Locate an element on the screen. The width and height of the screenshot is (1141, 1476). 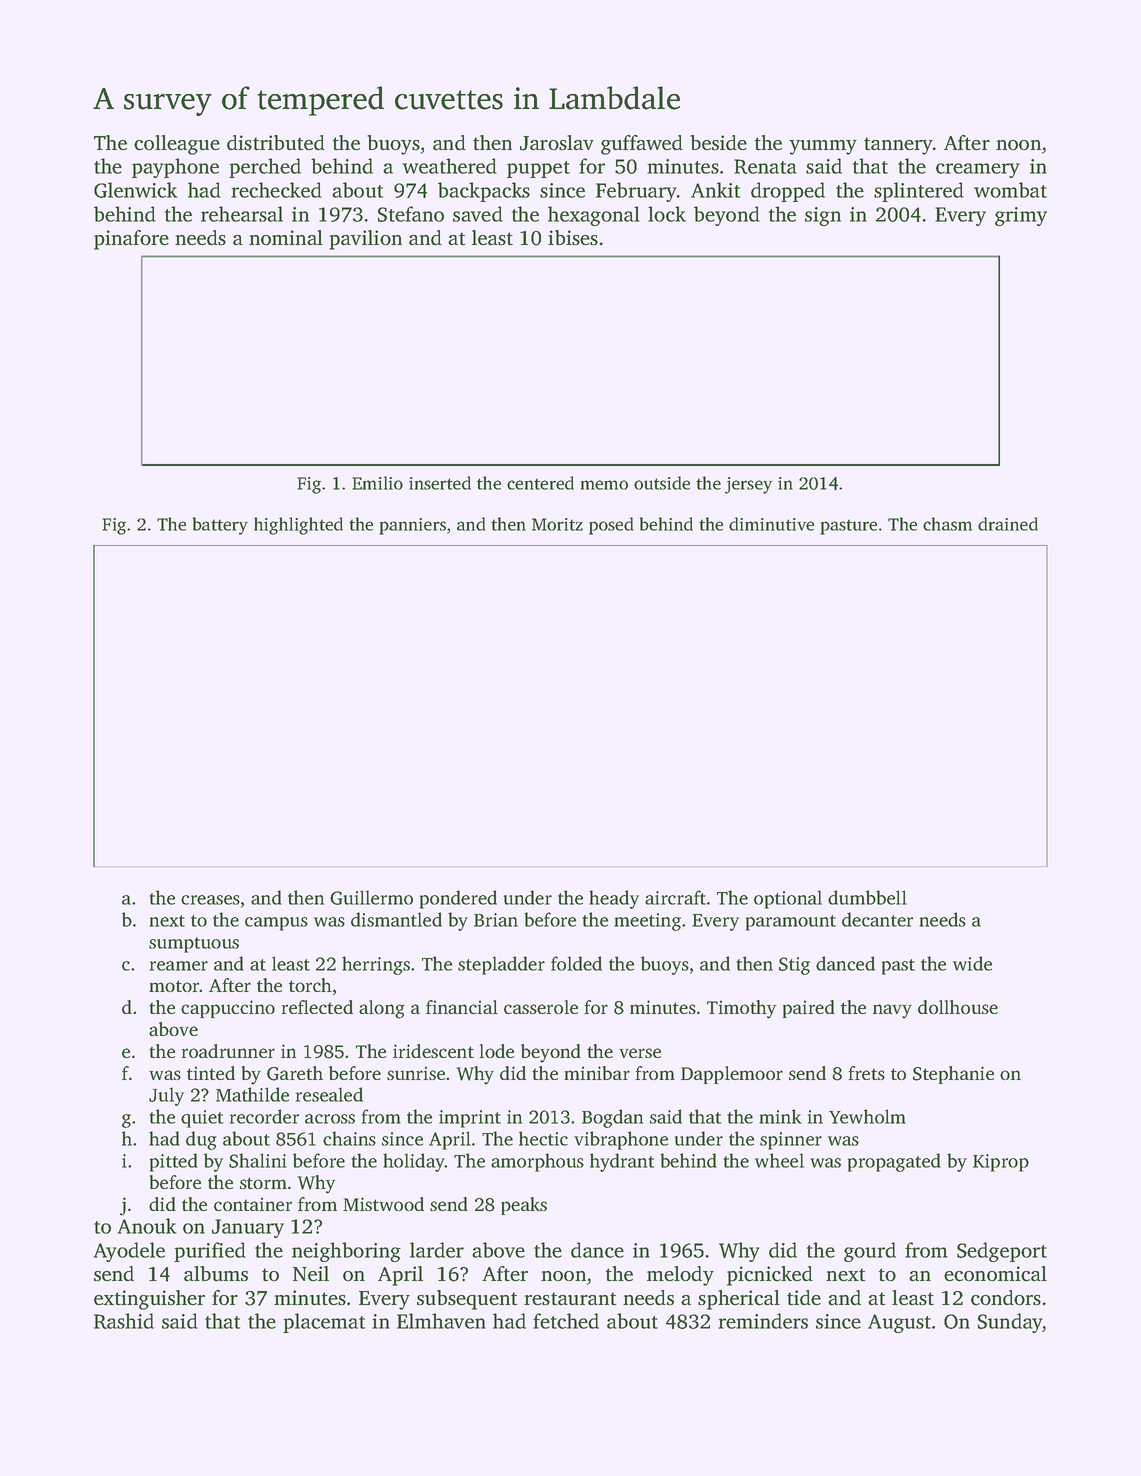
weathered is located at coordinates (449, 166).
